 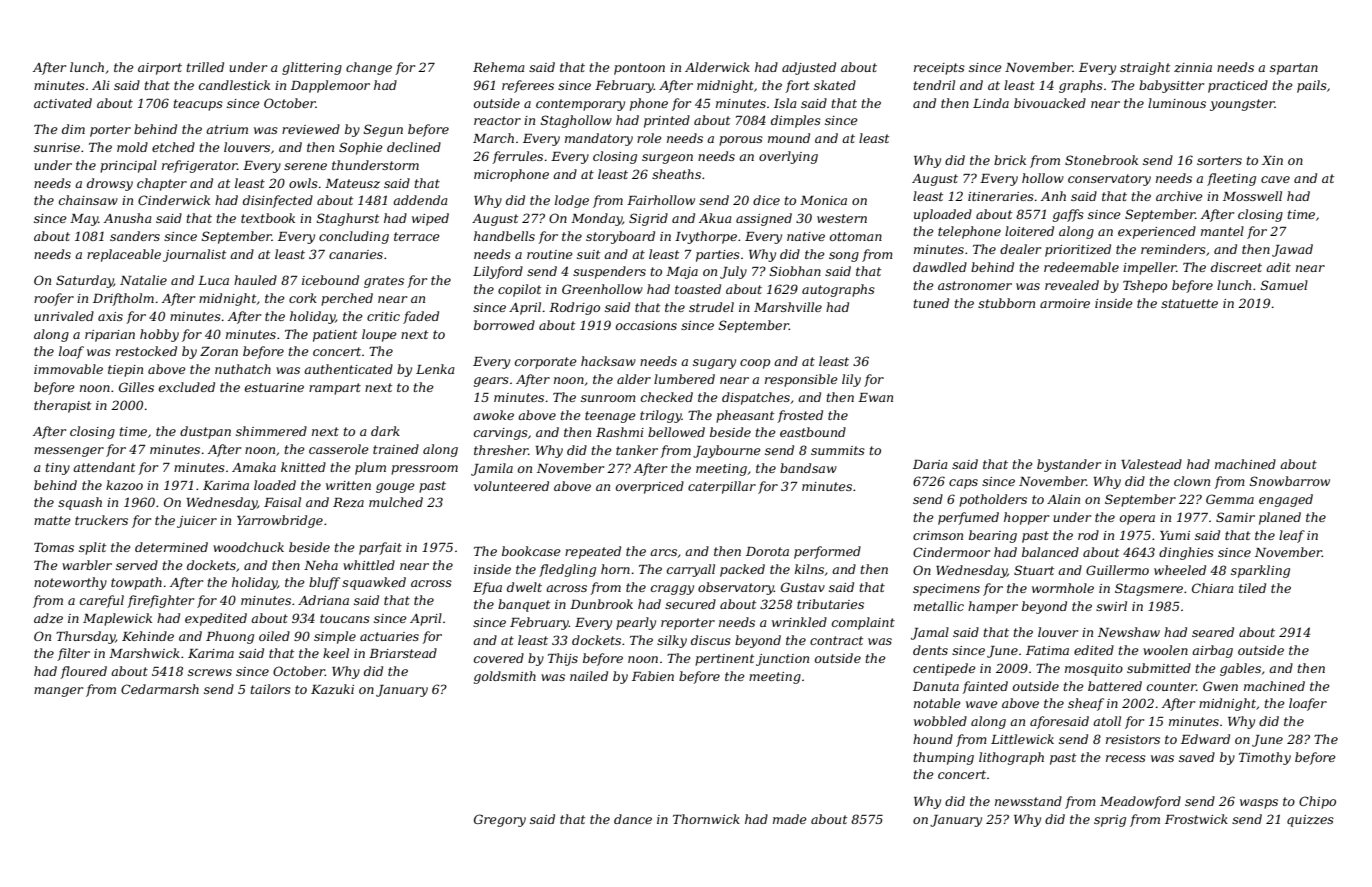 I want to click on parties, so click(x=718, y=256).
